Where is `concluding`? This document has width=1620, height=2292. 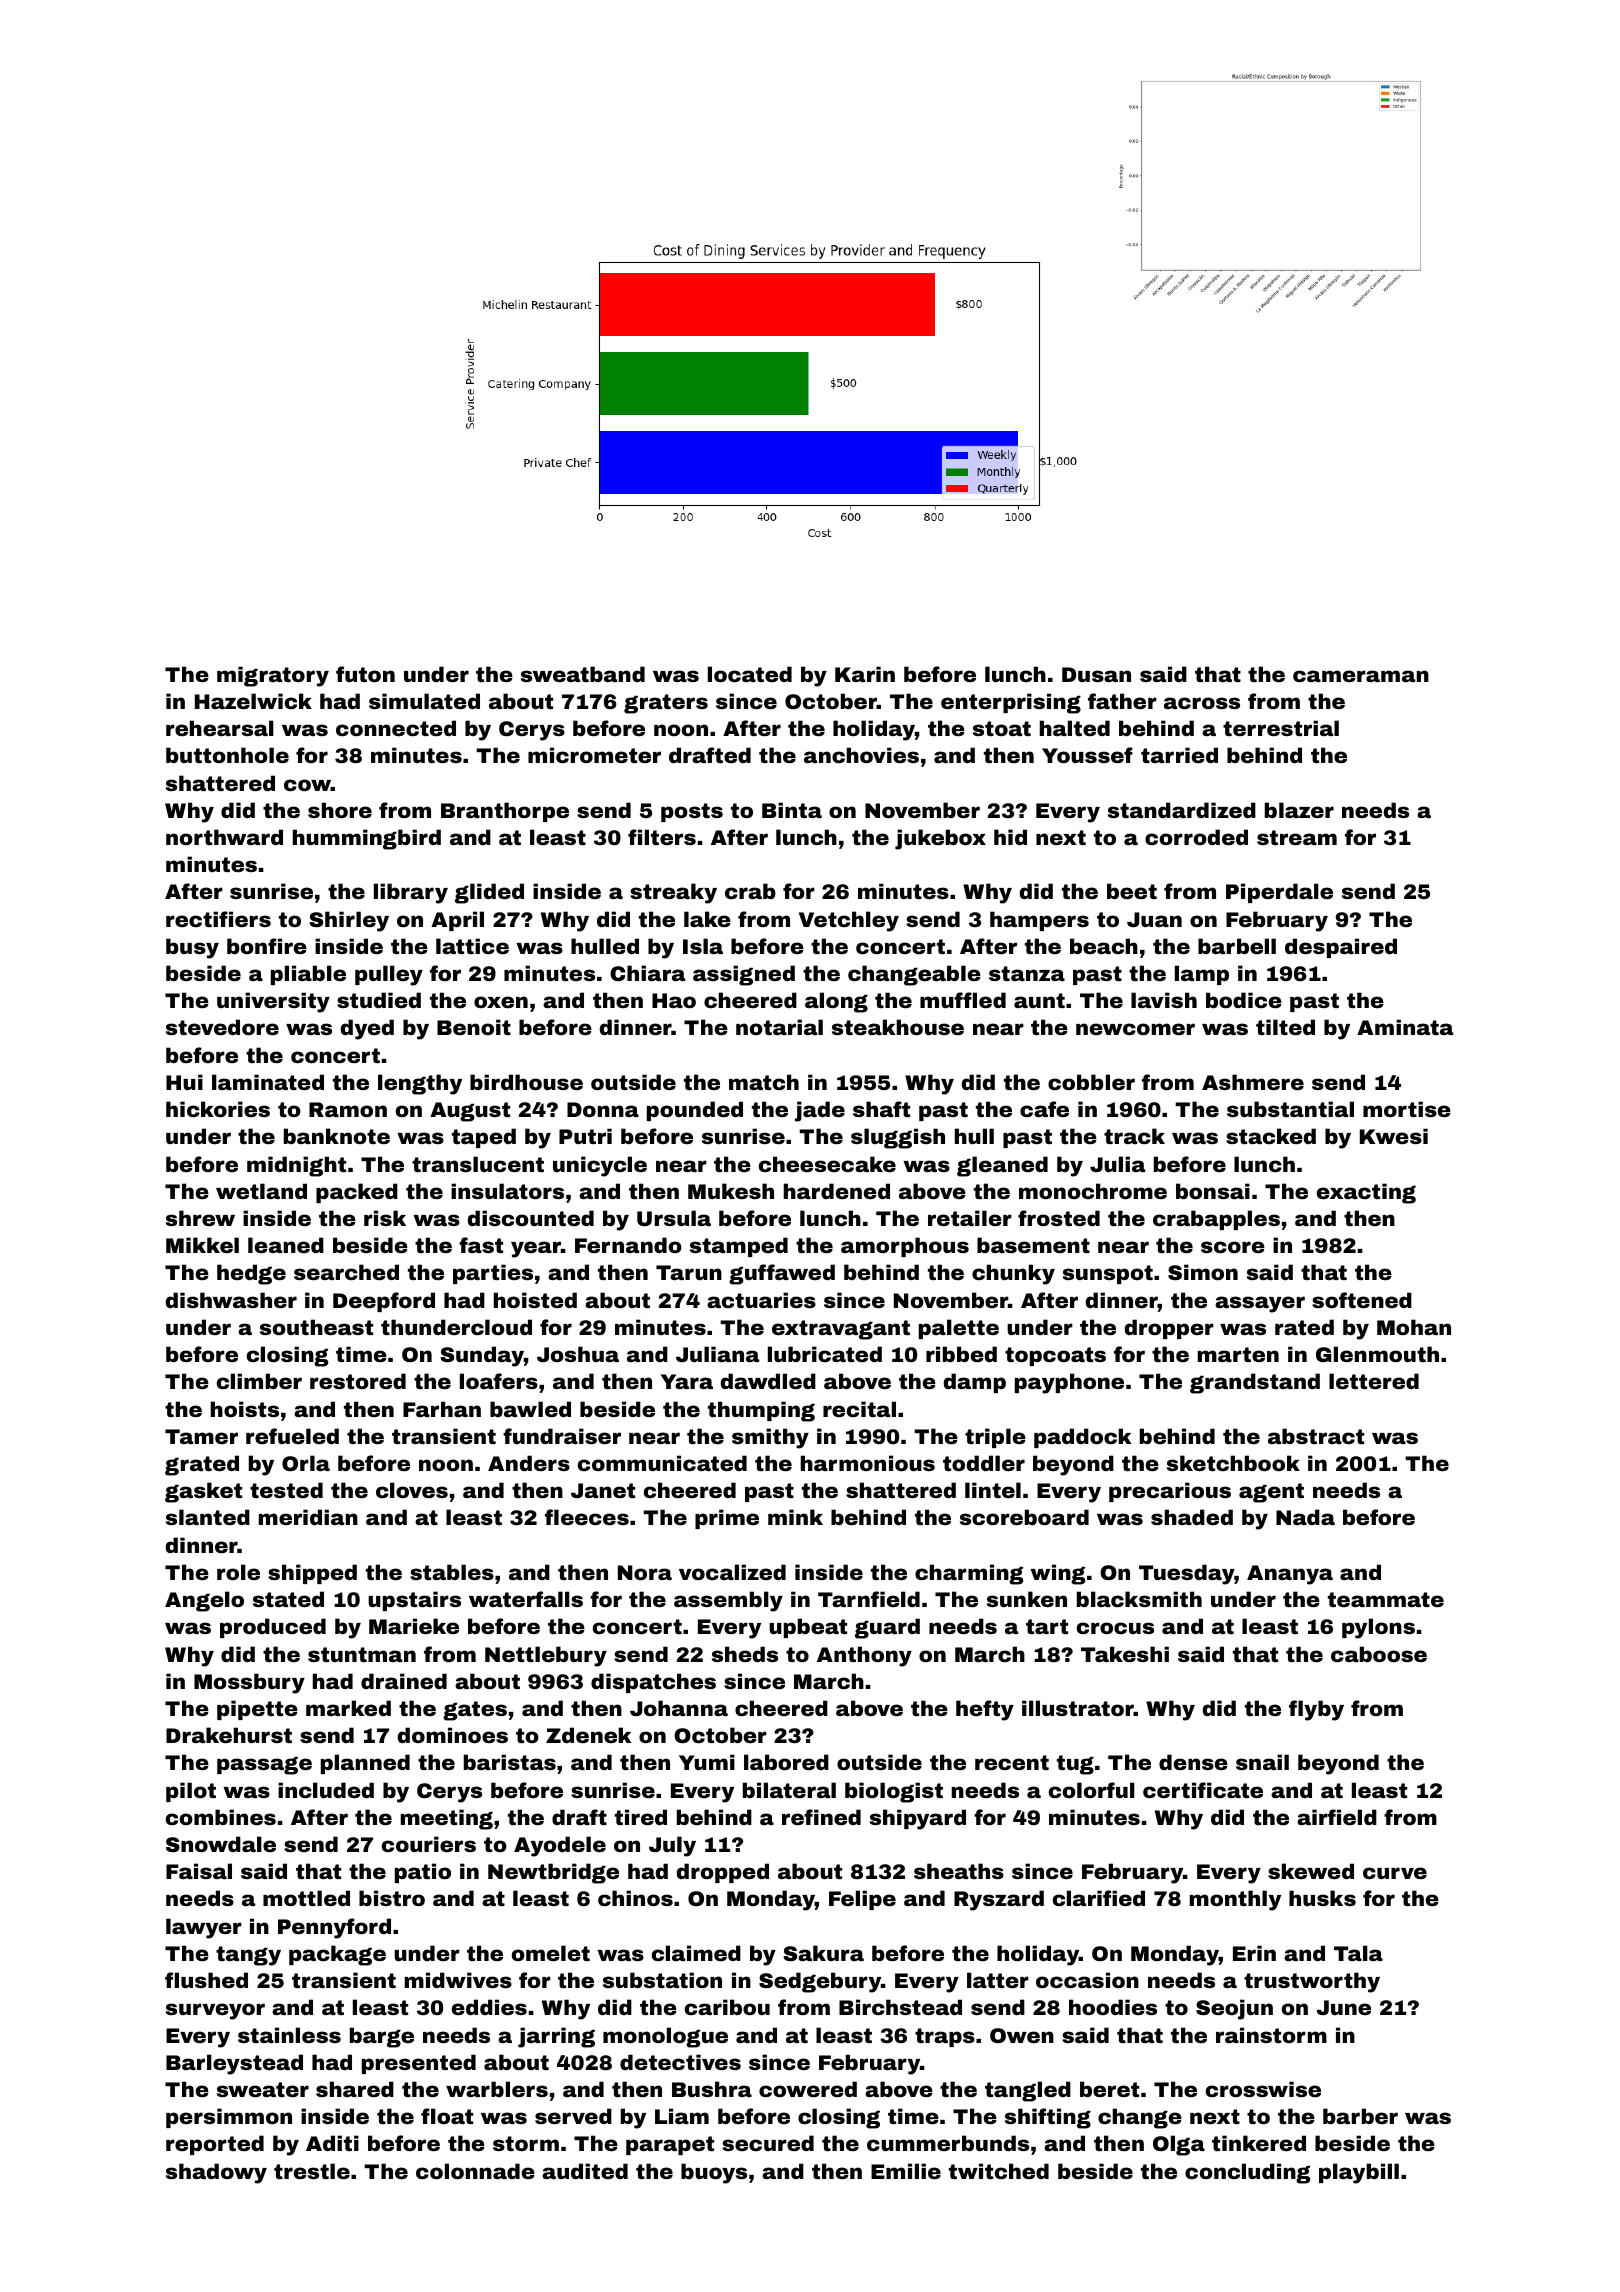 concluding is located at coordinates (1248, 2173).
